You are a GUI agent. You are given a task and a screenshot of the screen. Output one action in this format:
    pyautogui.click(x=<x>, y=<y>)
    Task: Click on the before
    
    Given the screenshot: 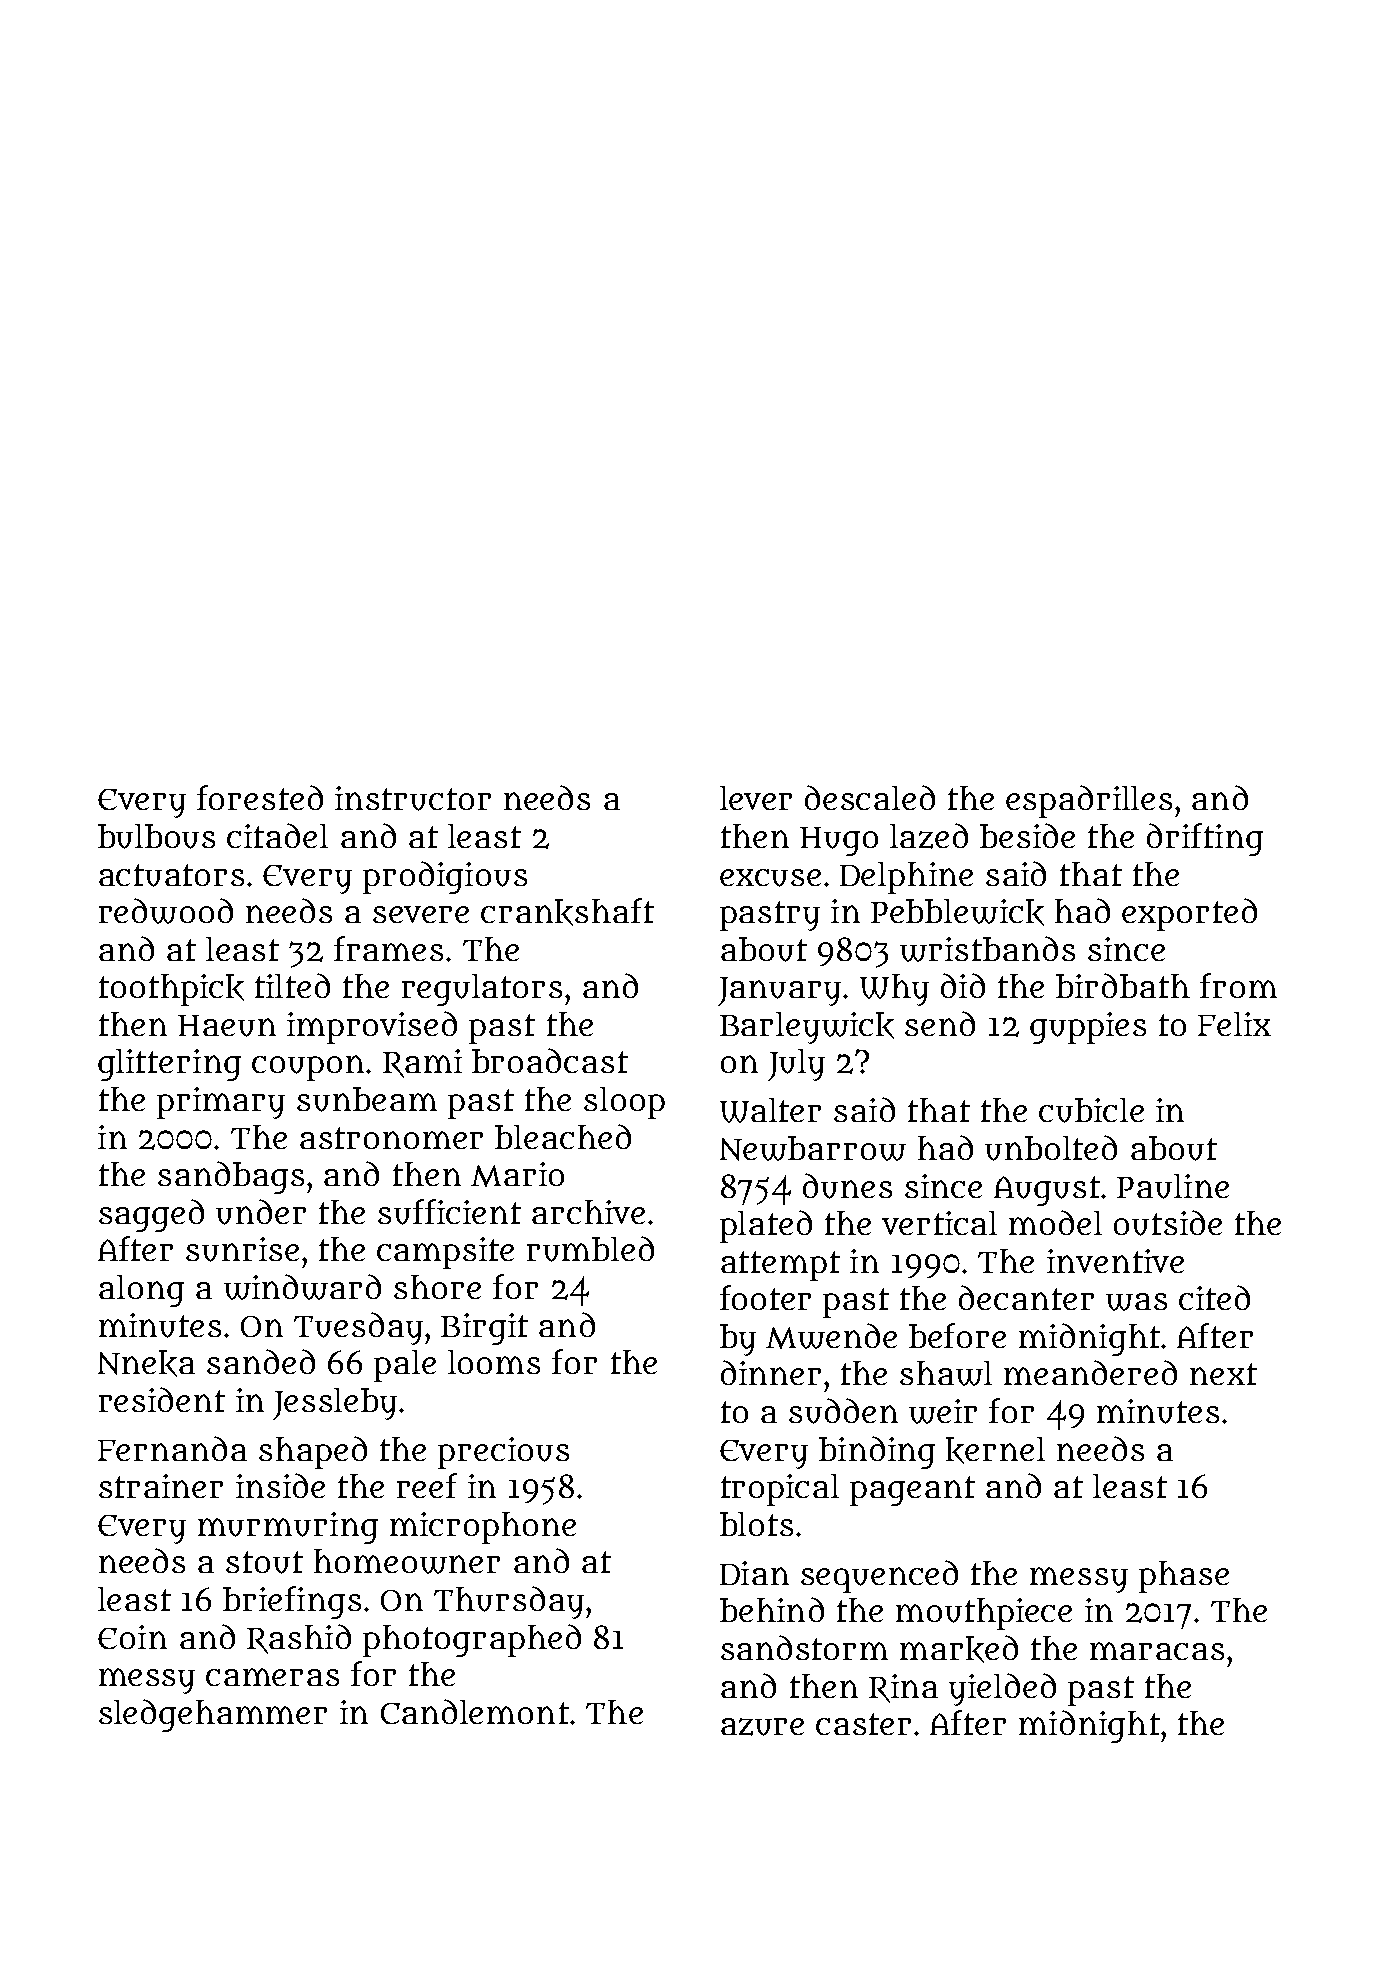 What is the action you would take?
    pyautogui.click(x=957, y=1335)
